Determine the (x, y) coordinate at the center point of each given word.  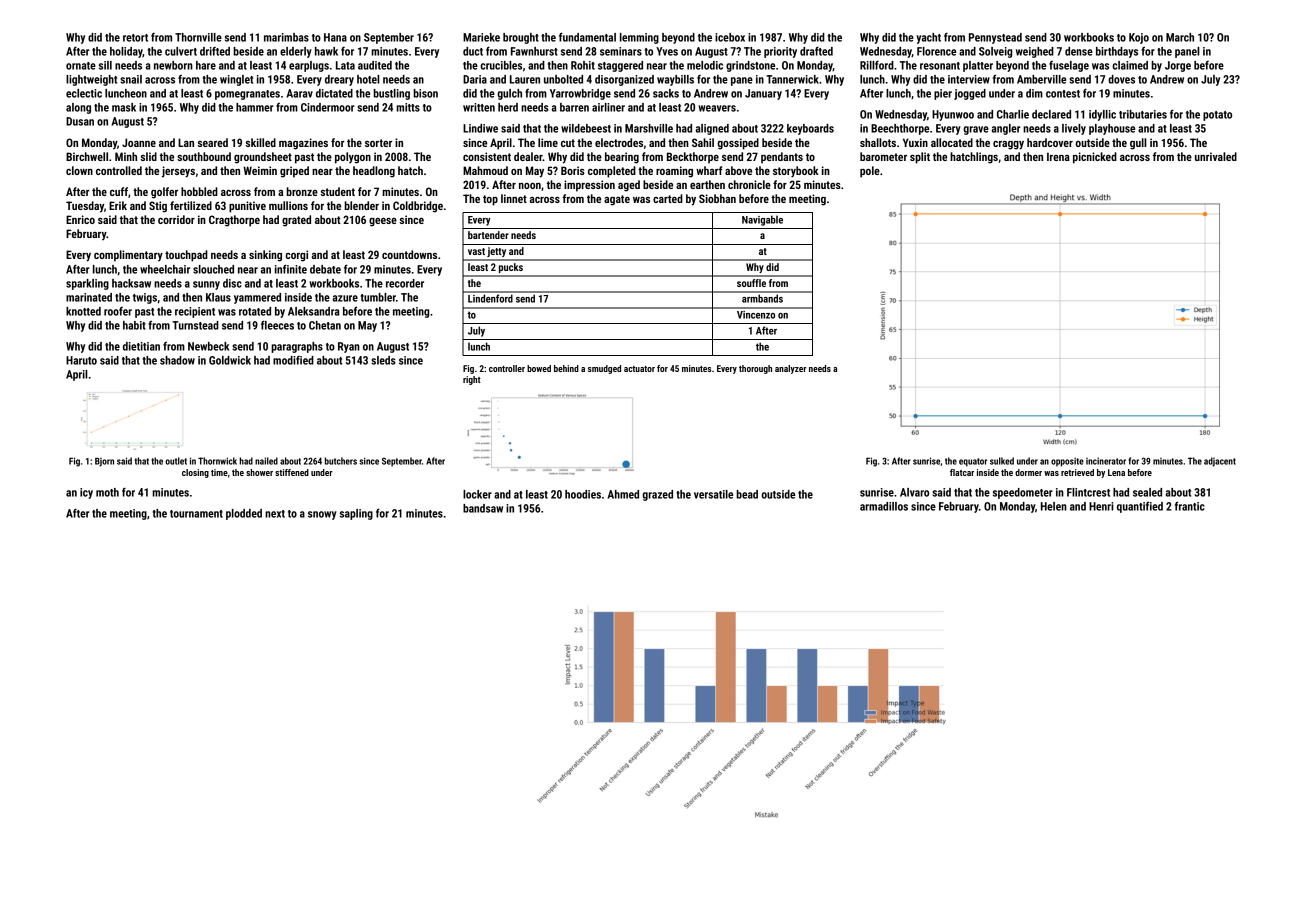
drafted (816, 51)
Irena (1058, 156)
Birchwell (87, 156)
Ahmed (623, 494)
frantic (1190, 506)
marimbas (286, 37)
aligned (712, 129)
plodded (244, 514)
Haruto (81, 360)
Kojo (1139, 38)
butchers (341, 461)
